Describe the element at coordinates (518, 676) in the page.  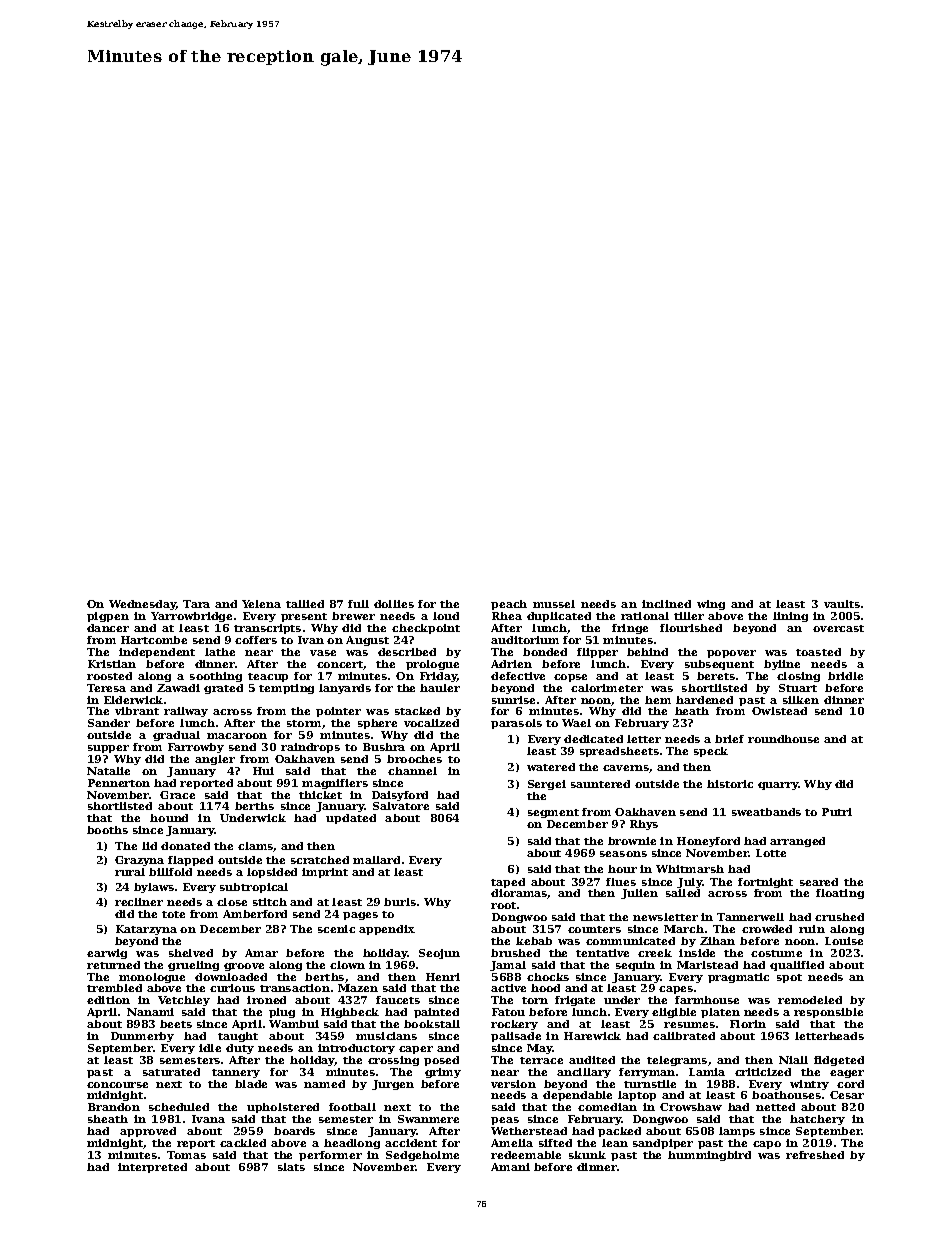
I see `defective` at that location.
